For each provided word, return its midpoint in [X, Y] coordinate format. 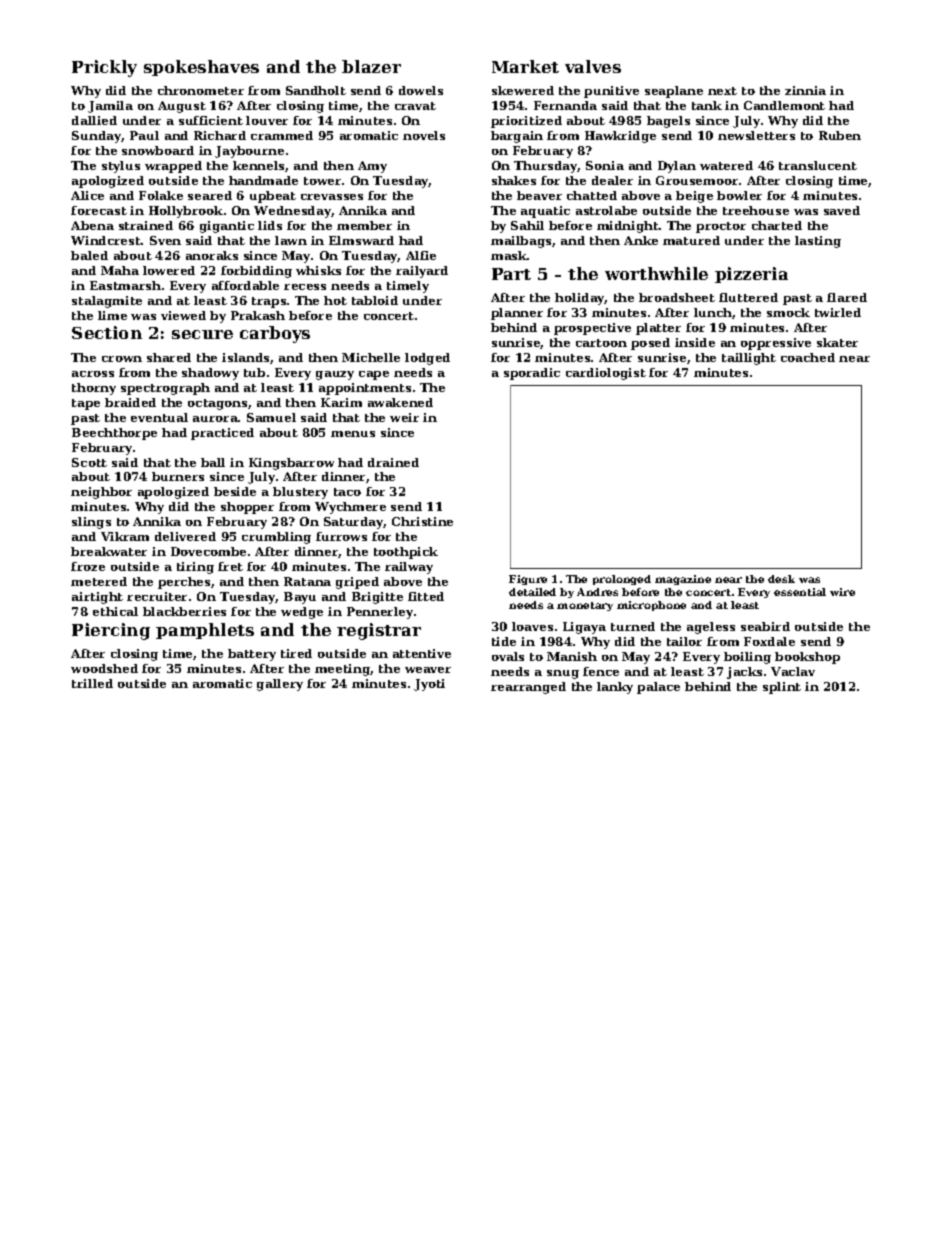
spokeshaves [201, 68]
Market [525, 66]
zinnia [805, 90]
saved [842, 210]
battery [252, 655]
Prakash [258, 315]
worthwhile [656, 273]
